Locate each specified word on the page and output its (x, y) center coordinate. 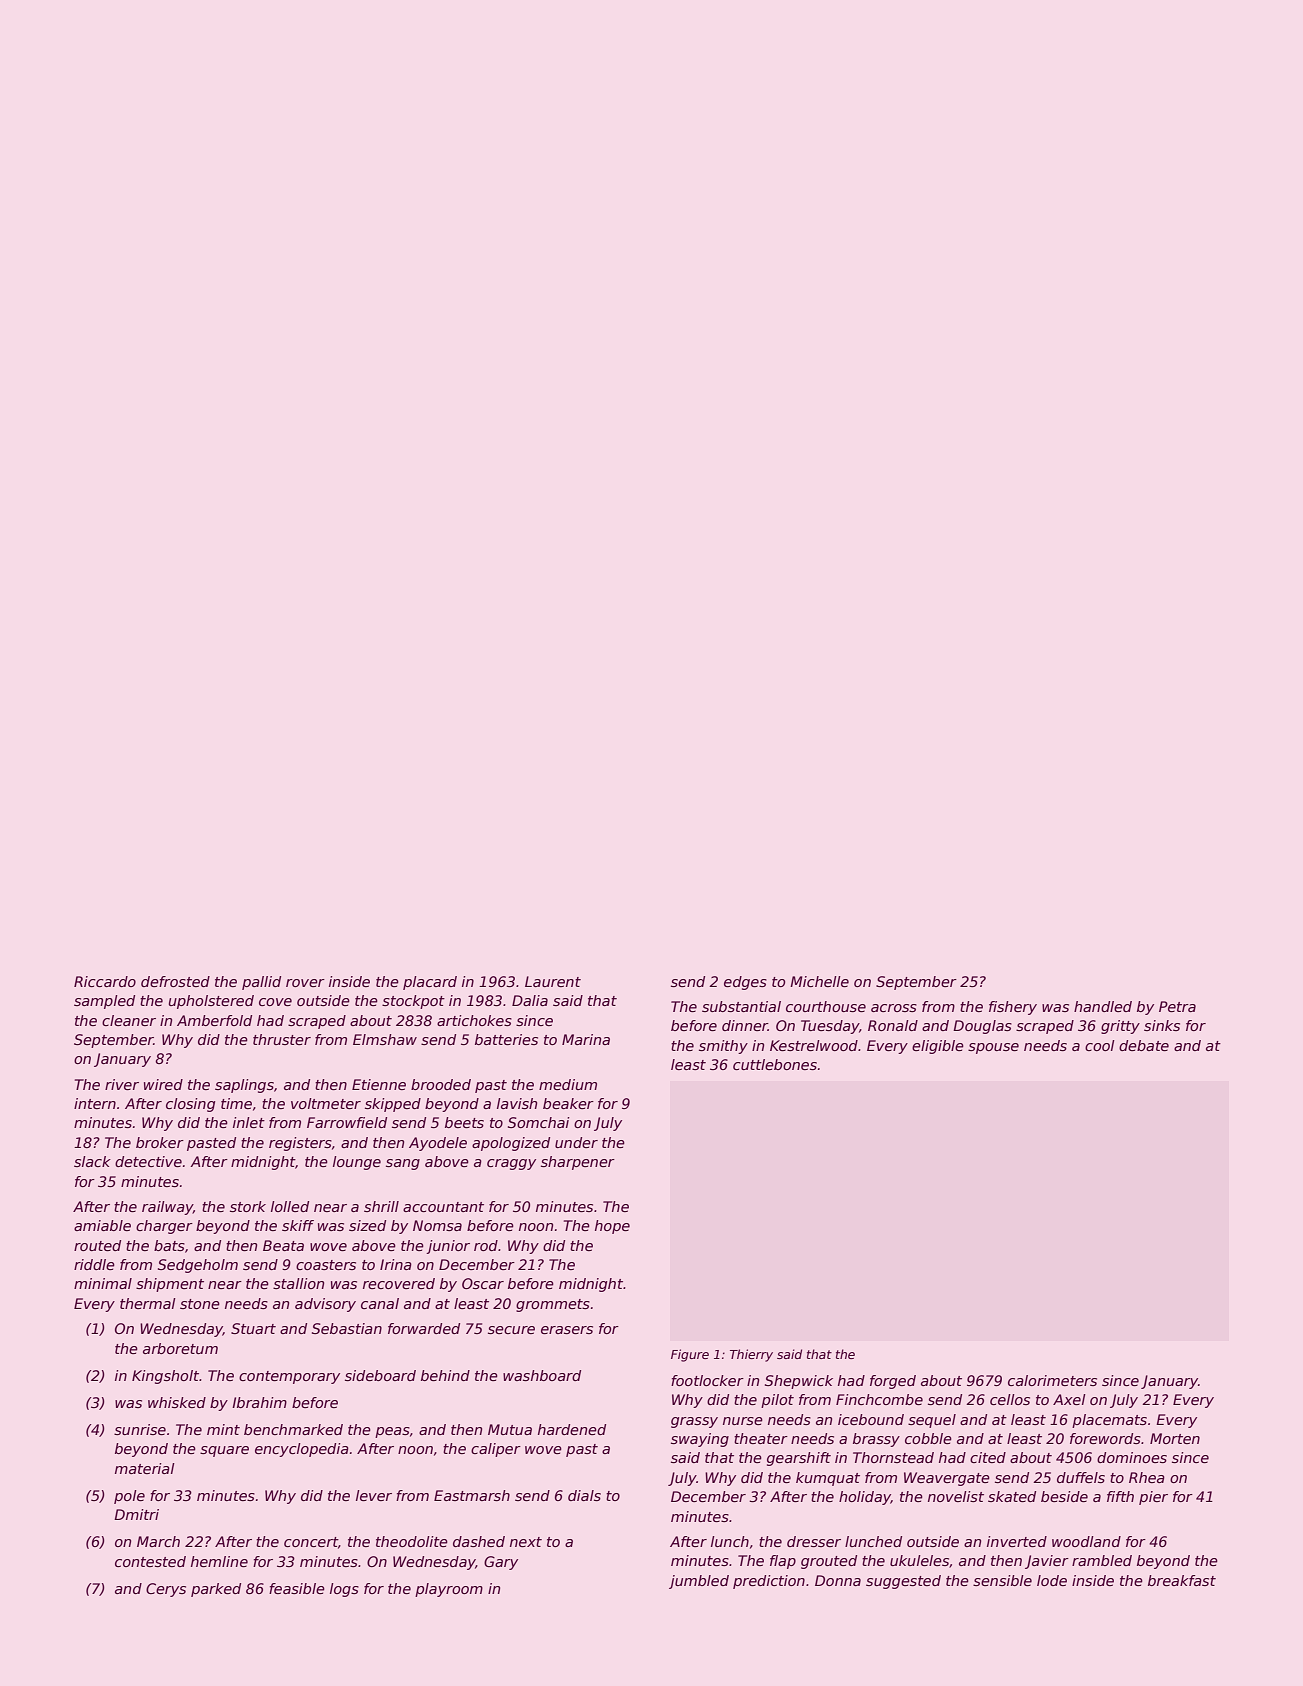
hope (612, 1227)
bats (169, 1245)
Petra (1177, 1006)
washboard (542, 1375)
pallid (261, 983)
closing (190, 1105)
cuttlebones (775, 1064)
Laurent (553, 981)
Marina (586, 1039)
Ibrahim (259, 1402)
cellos (1010, 1399)
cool (1100, 1045)
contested (150, 1561)
